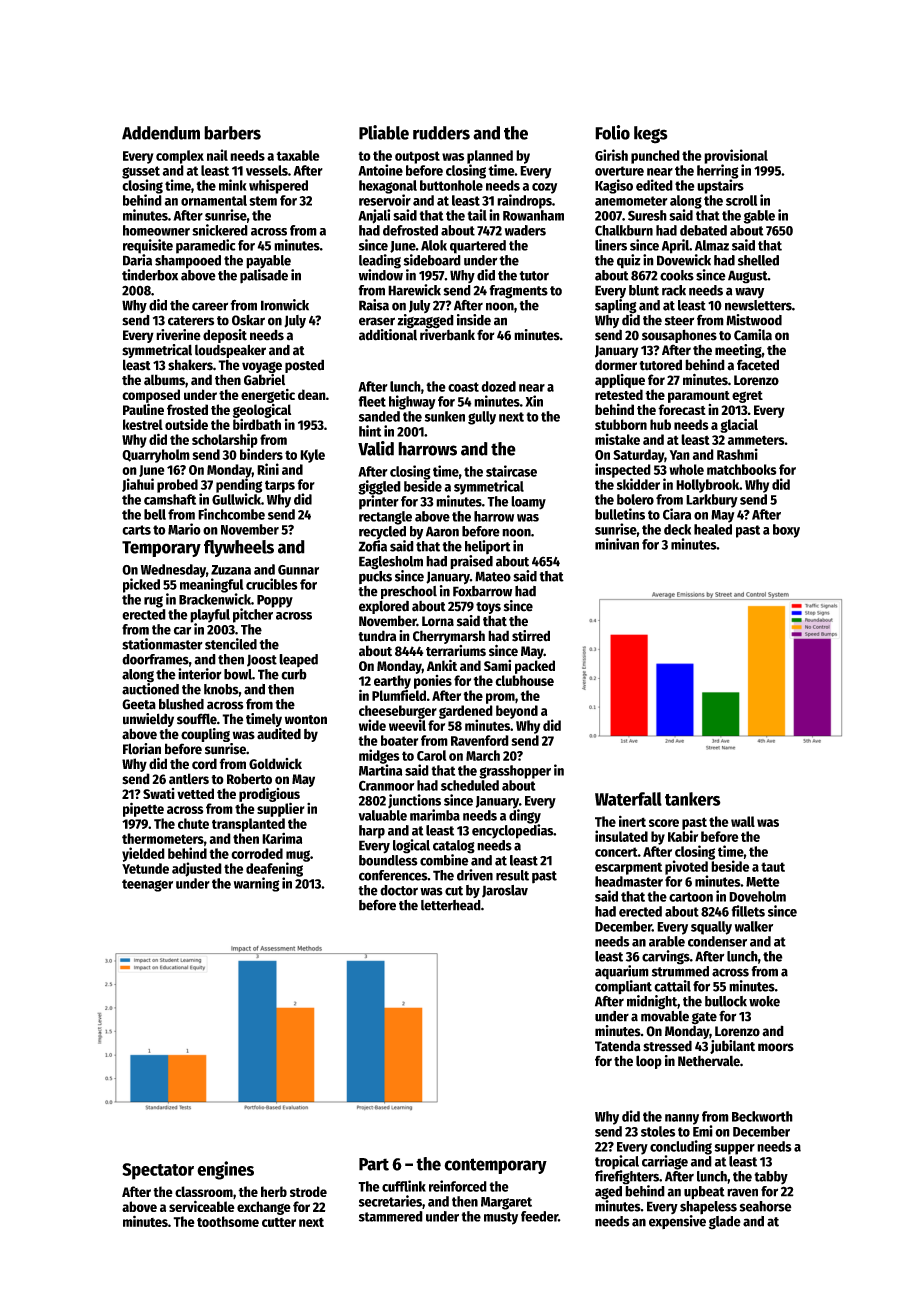 This screenshot has height=1308, width=924. I want to click on carvings, so click(666, 957).
